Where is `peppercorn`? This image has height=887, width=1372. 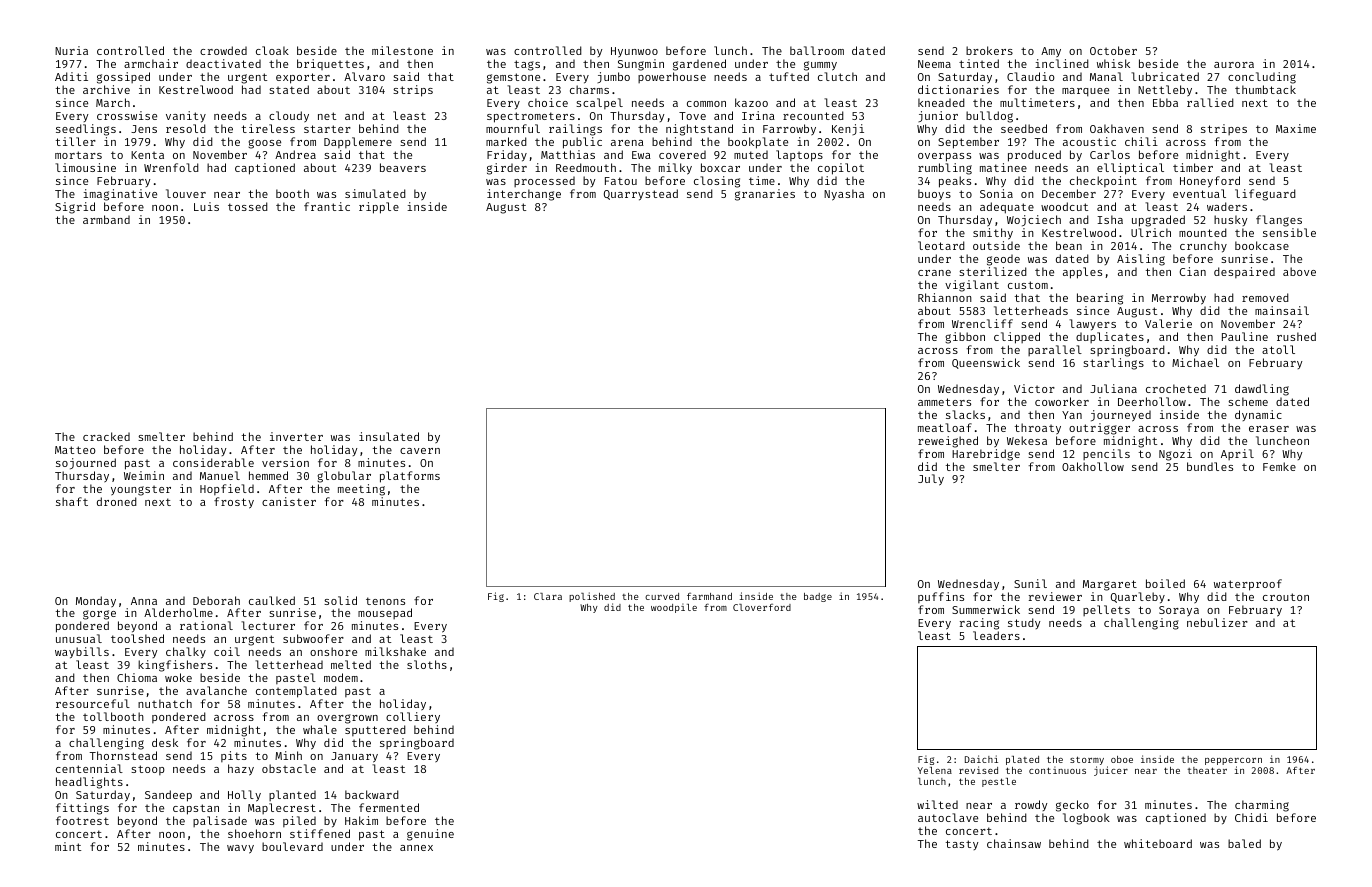
peppercorn is located at coordinates (1233, 761).
